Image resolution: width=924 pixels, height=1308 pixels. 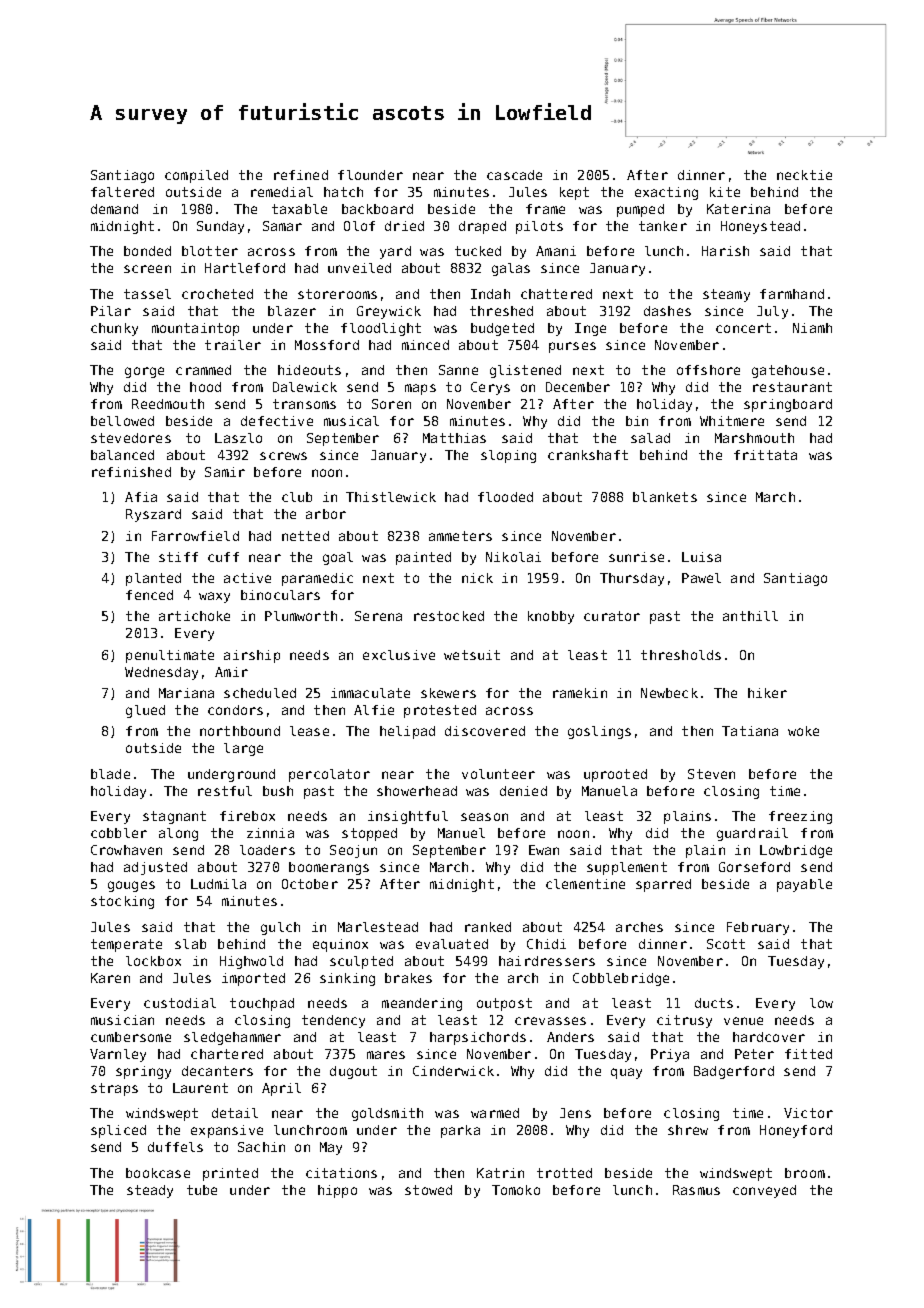 What do you see at coordinates (147, 269) in the page?
I see `screen` at bounding box center [147, 269].
